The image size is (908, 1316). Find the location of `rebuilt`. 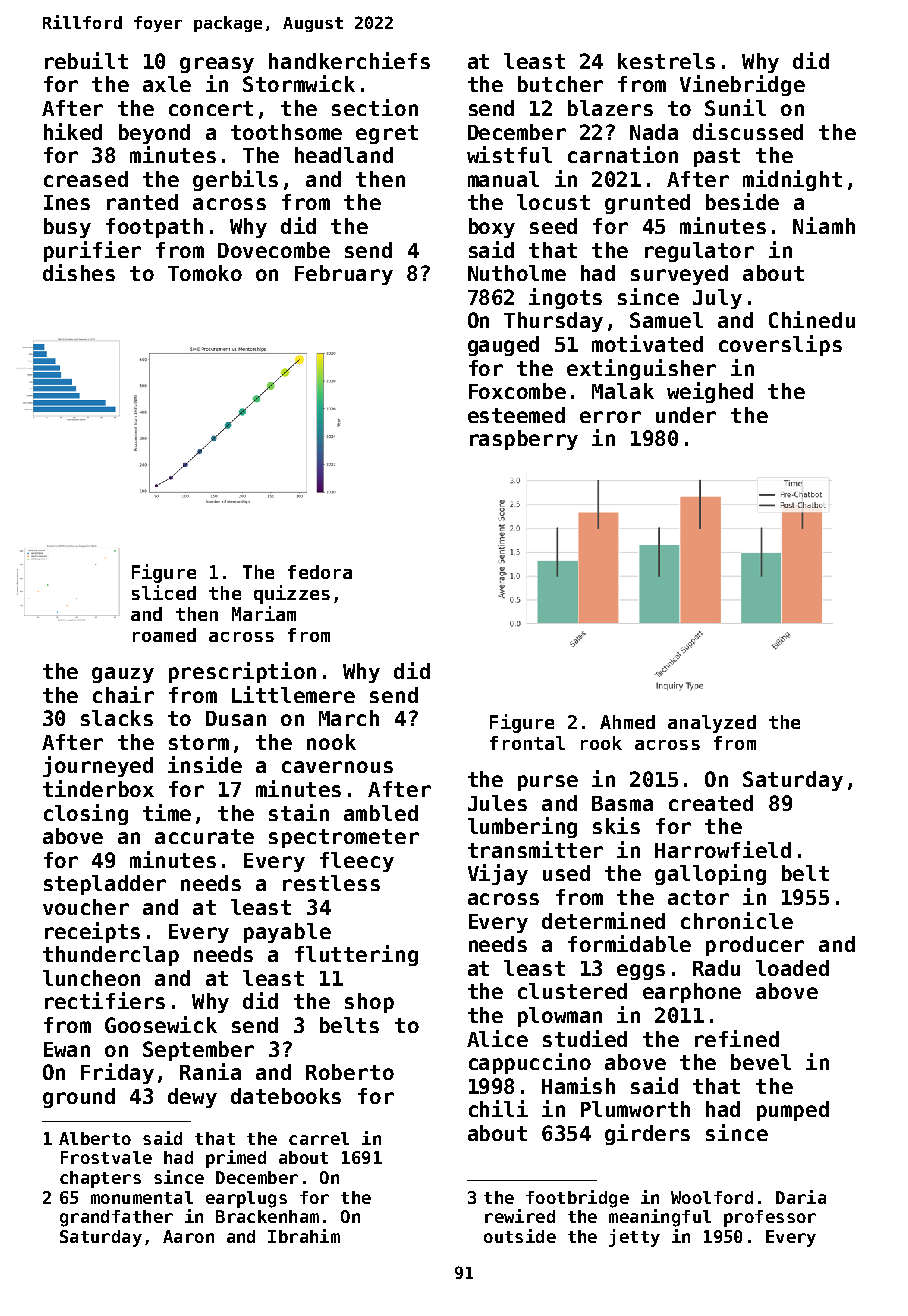

rebuilt is located at coordinates (86, 60).
